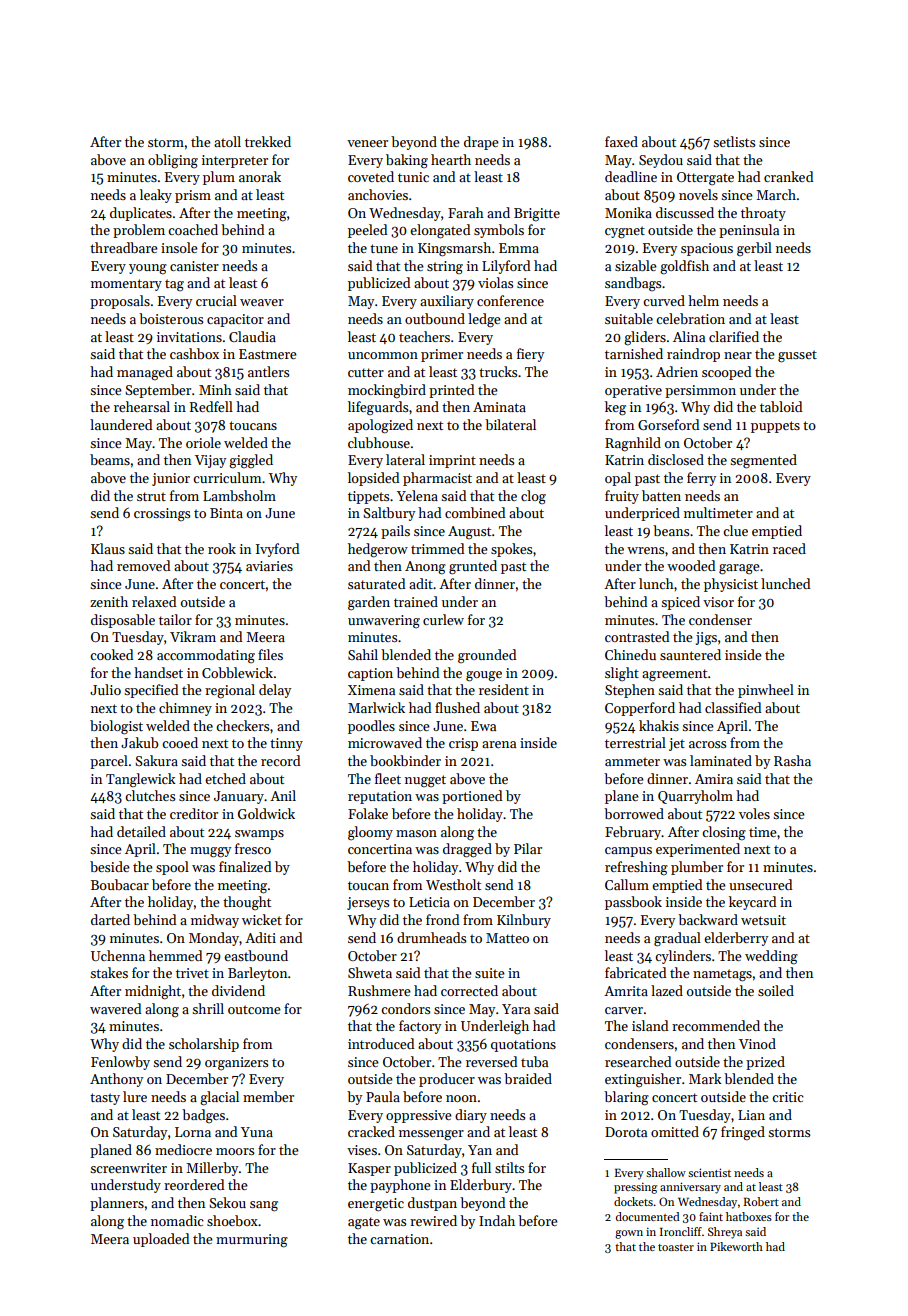  What do you see at coordinates (734, 141) in the document?
I see `setlists` at bounding box center [734, 141].
